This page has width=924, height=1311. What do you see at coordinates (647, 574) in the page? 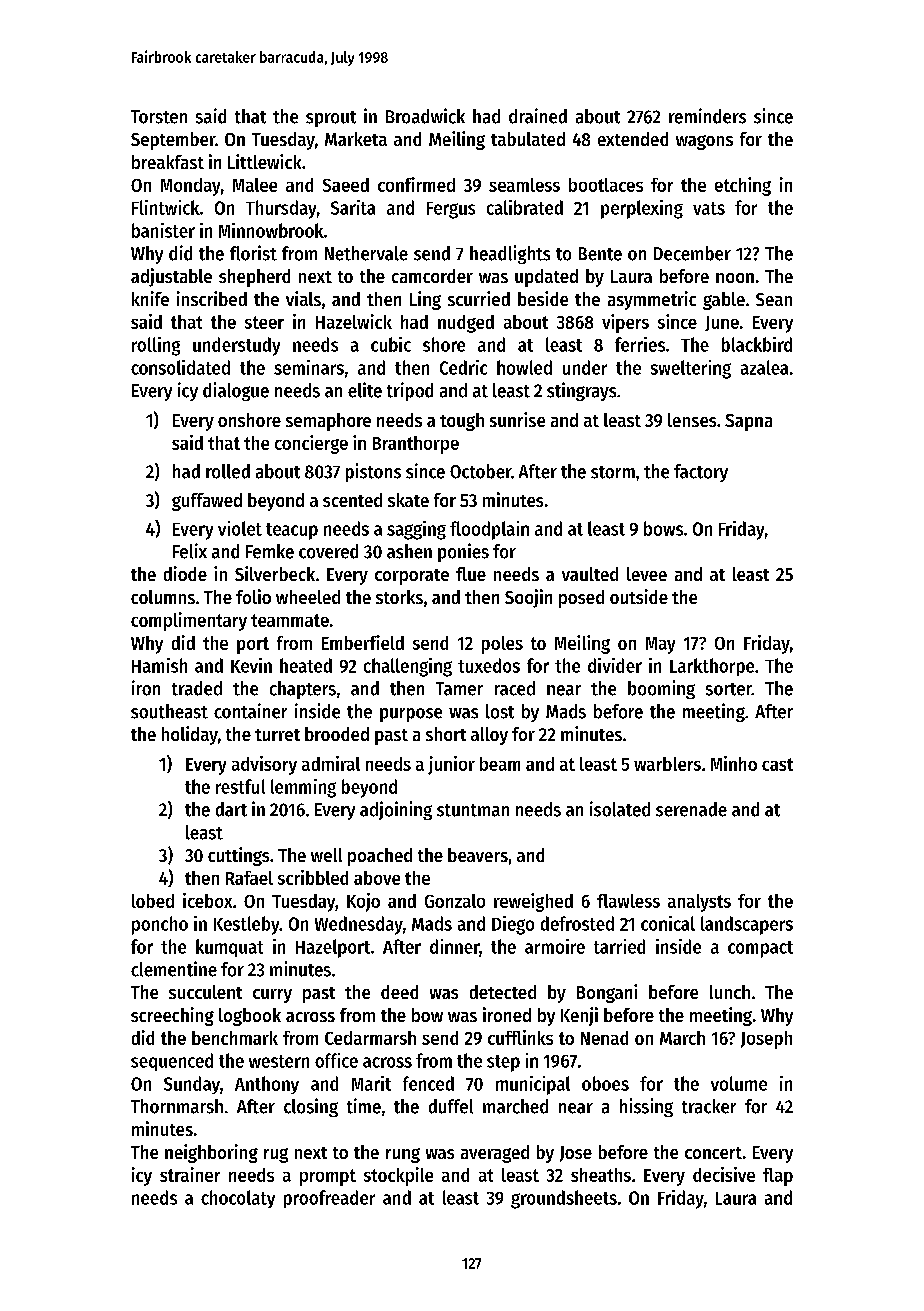
I see `levee` at bounding box center [647, 574].
